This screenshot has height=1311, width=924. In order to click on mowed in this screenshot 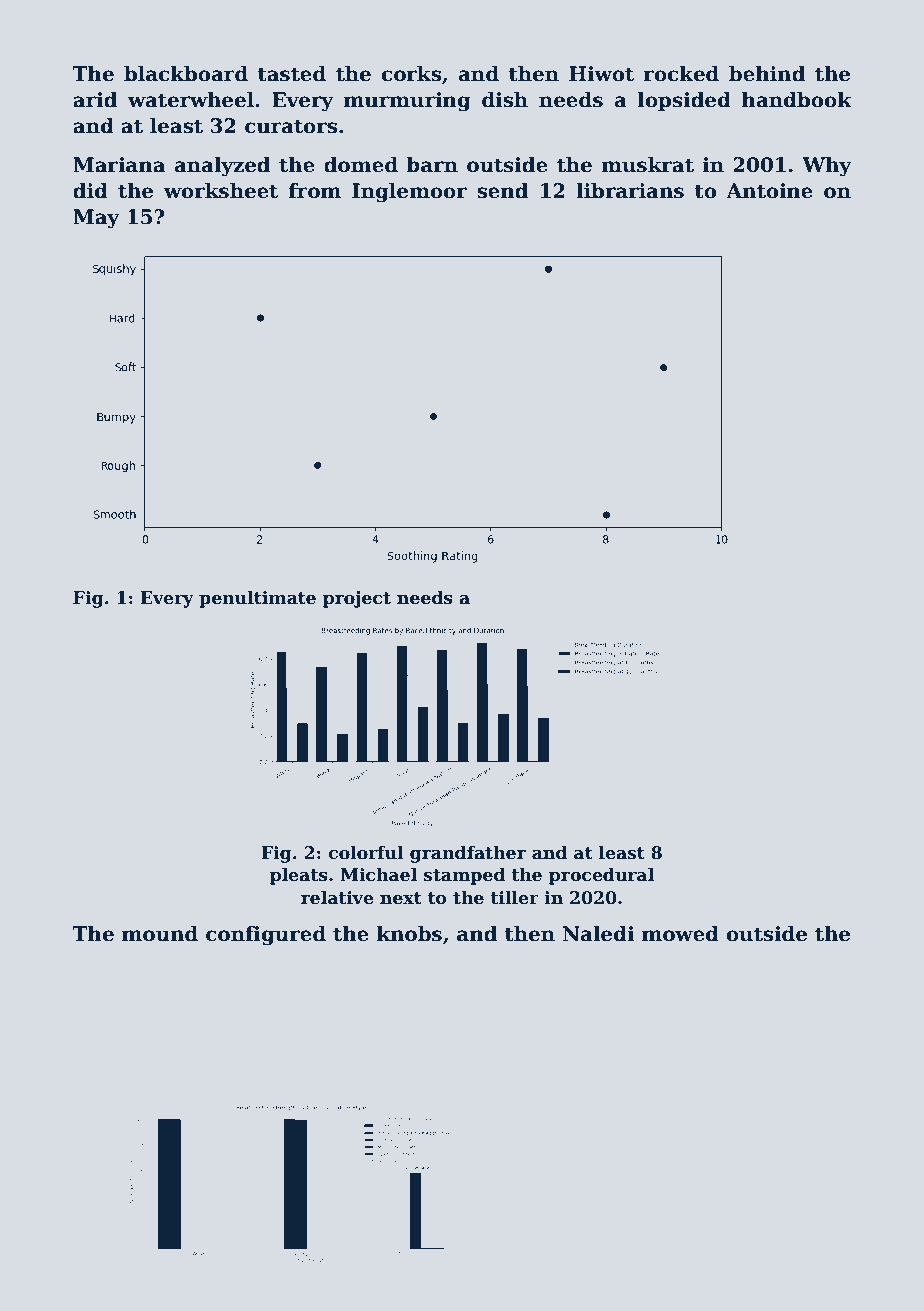, I will do `click(680, 934)`.
